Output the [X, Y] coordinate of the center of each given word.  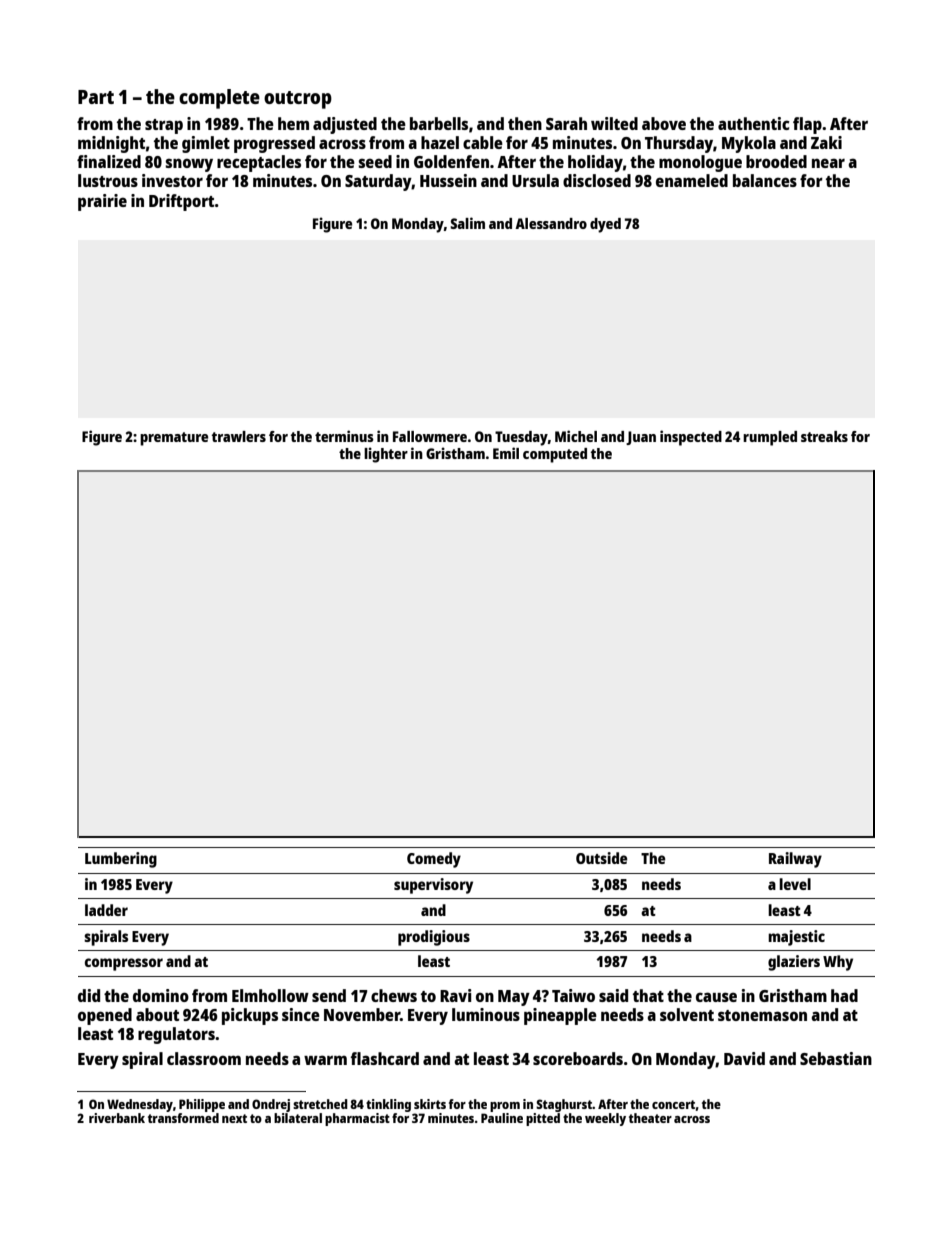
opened [105, 1016]
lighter [386, 455]
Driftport [182, 202]
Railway [795, 860]
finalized [109, 161]
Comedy [434, 860]
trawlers [239, 436]
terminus [344, 436]
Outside [601, 858]
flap [807, 125]
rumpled [770, 438]
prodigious [434, 938]
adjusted [345, 125]
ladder [106, 910]
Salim [467, 223]
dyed [605, 225]
